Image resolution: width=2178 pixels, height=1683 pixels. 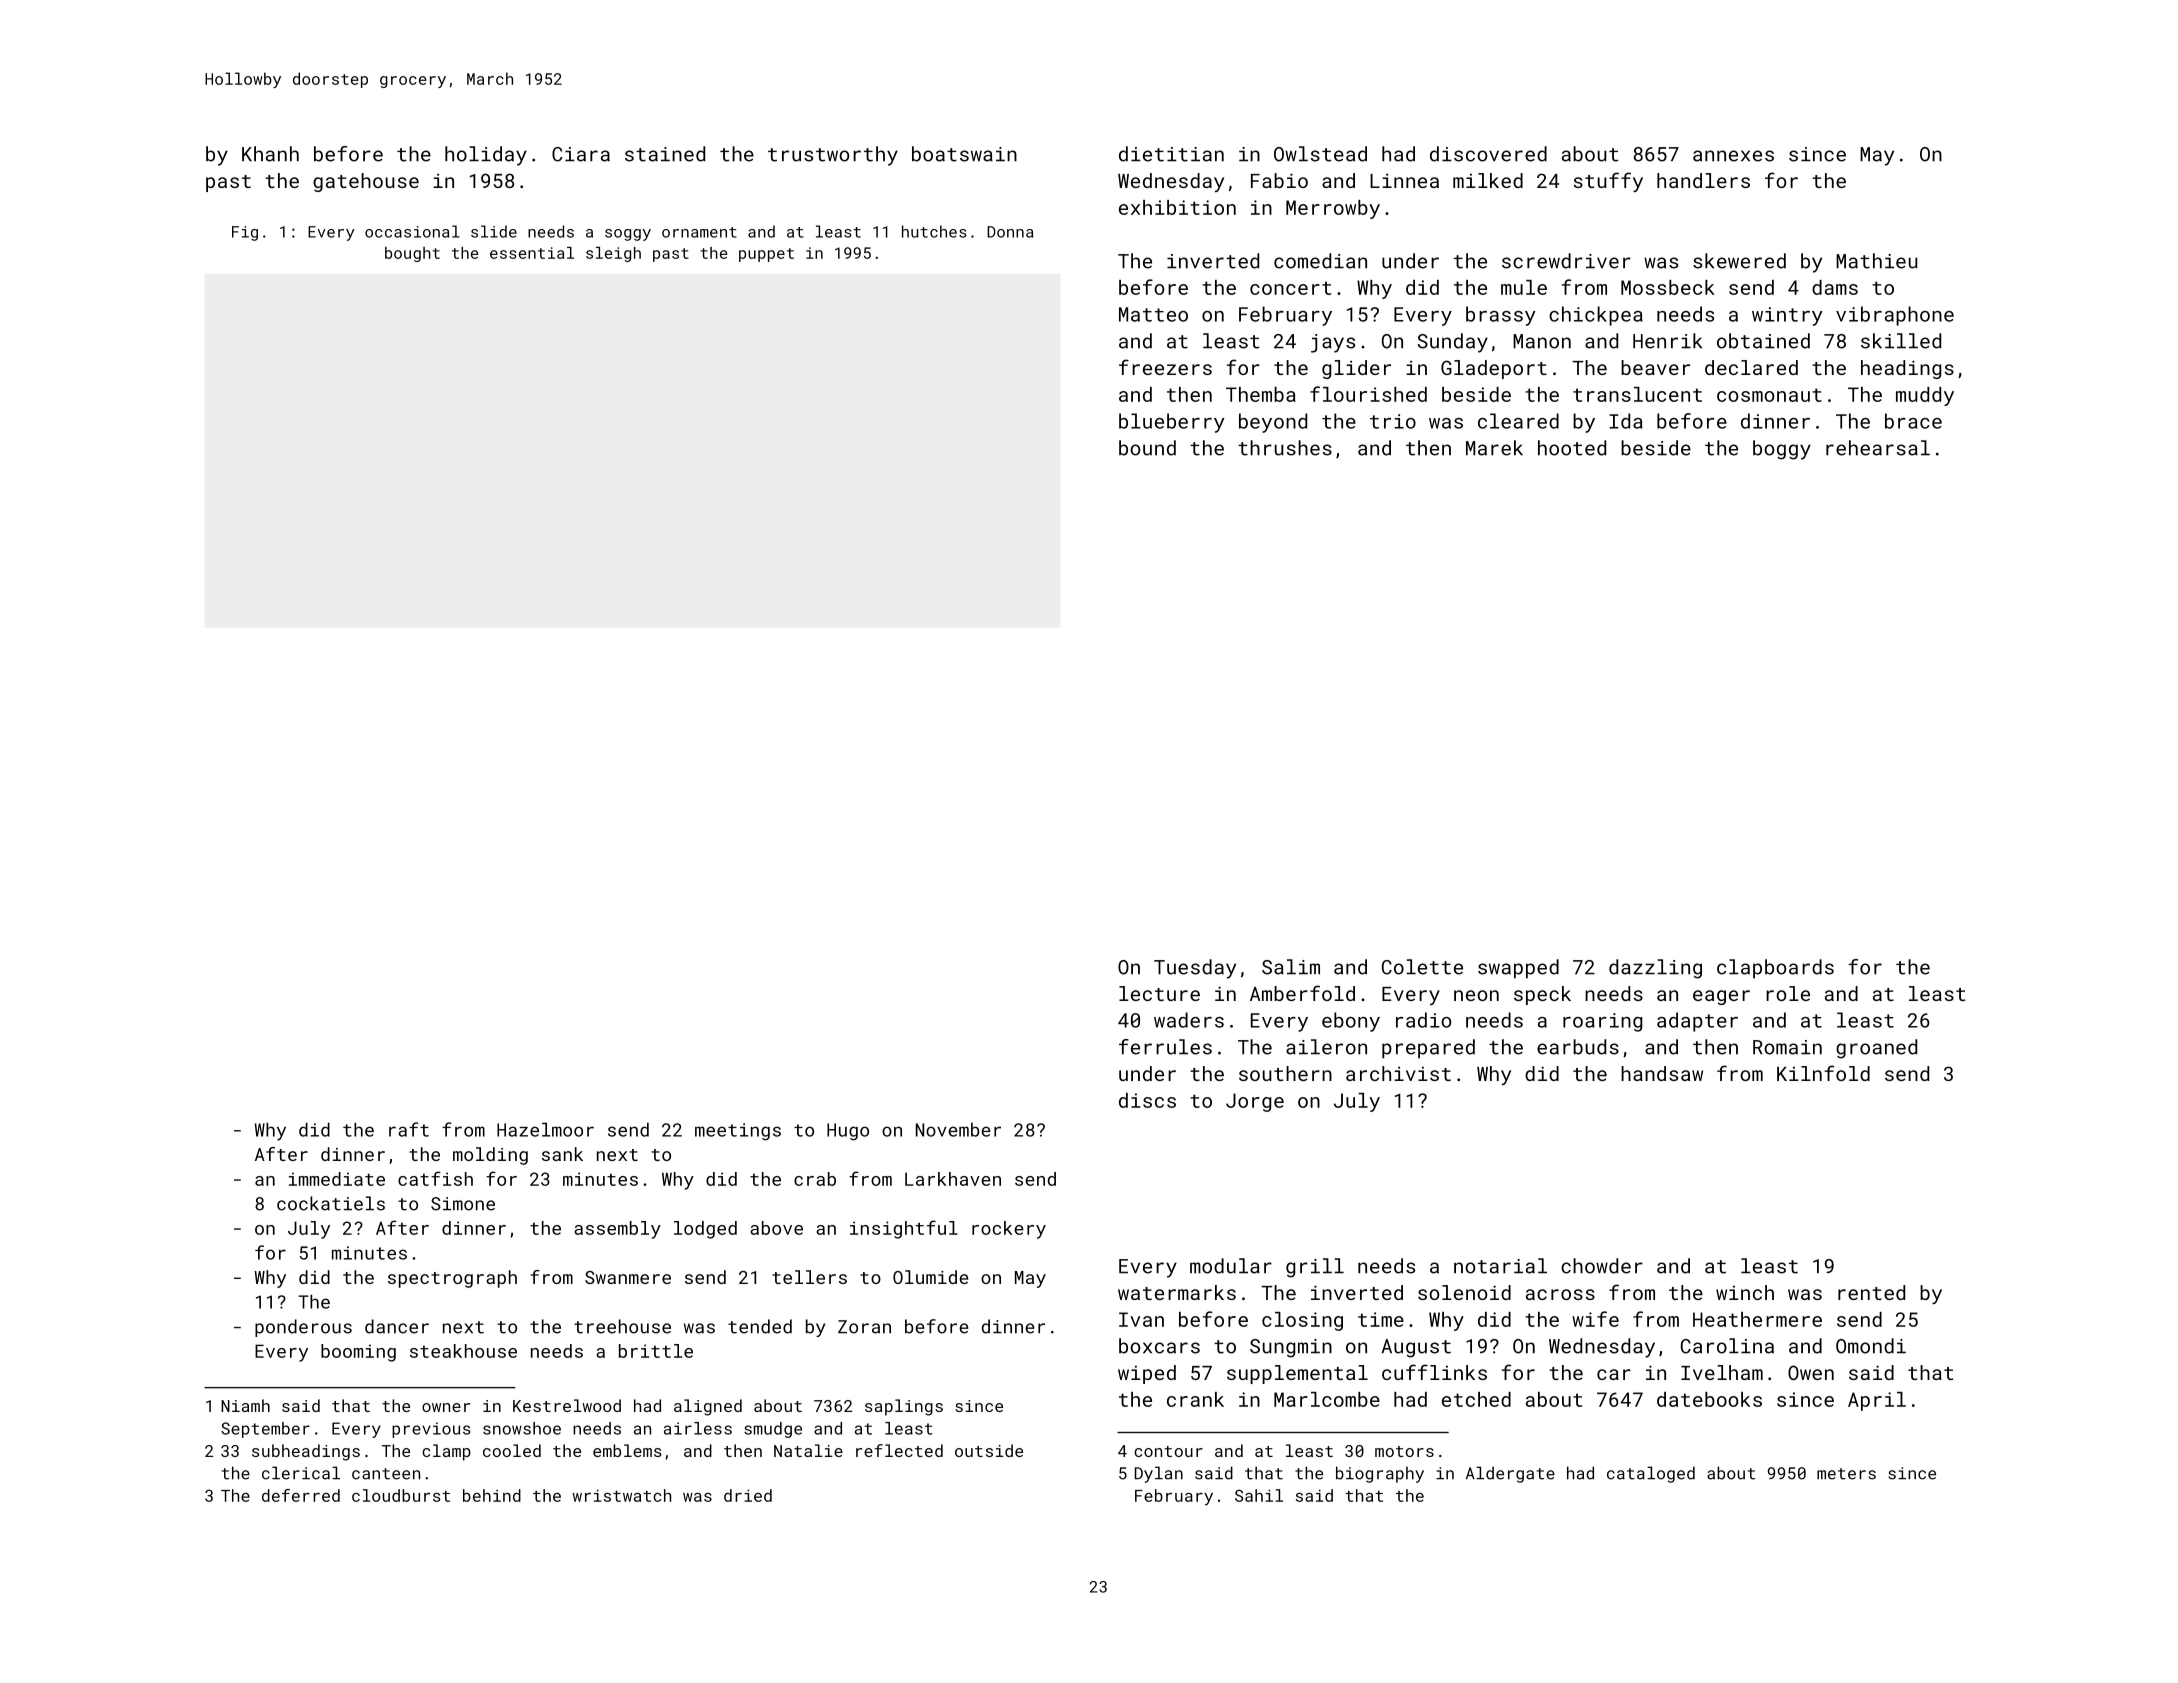 I want to click on Khanh, so click(x=270, y=154).
